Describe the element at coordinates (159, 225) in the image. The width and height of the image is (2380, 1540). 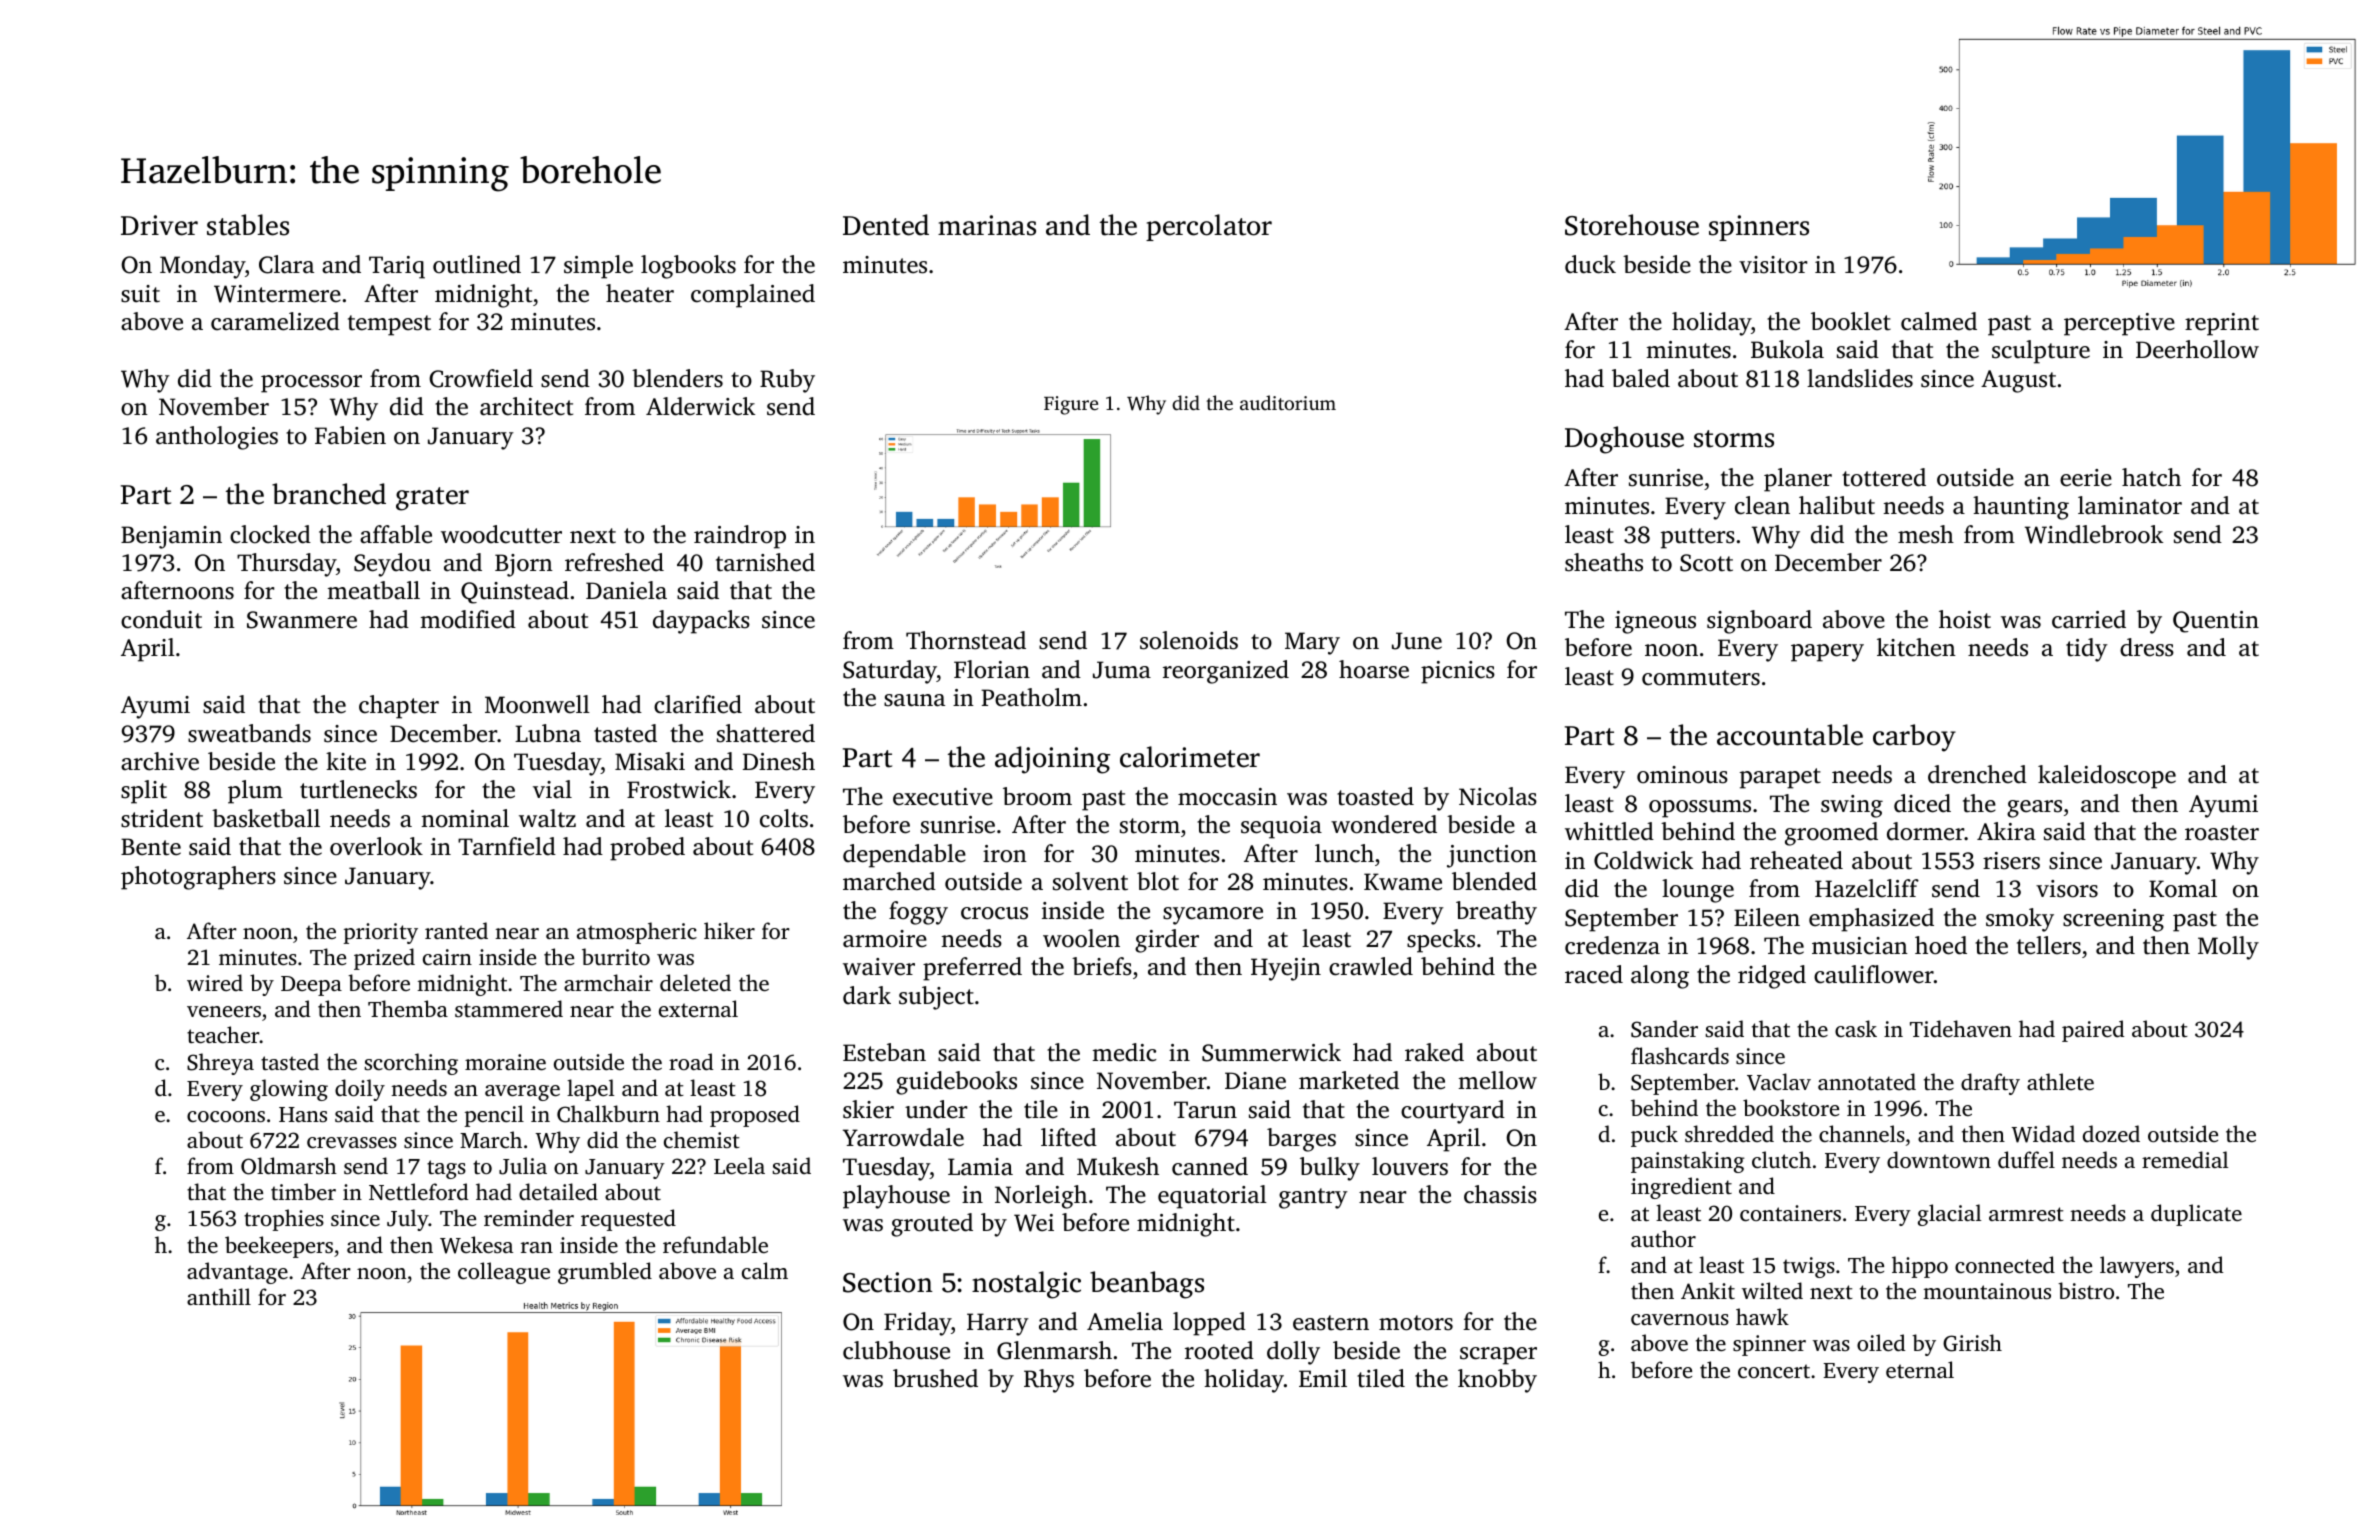
I see `Driver` at that location.
